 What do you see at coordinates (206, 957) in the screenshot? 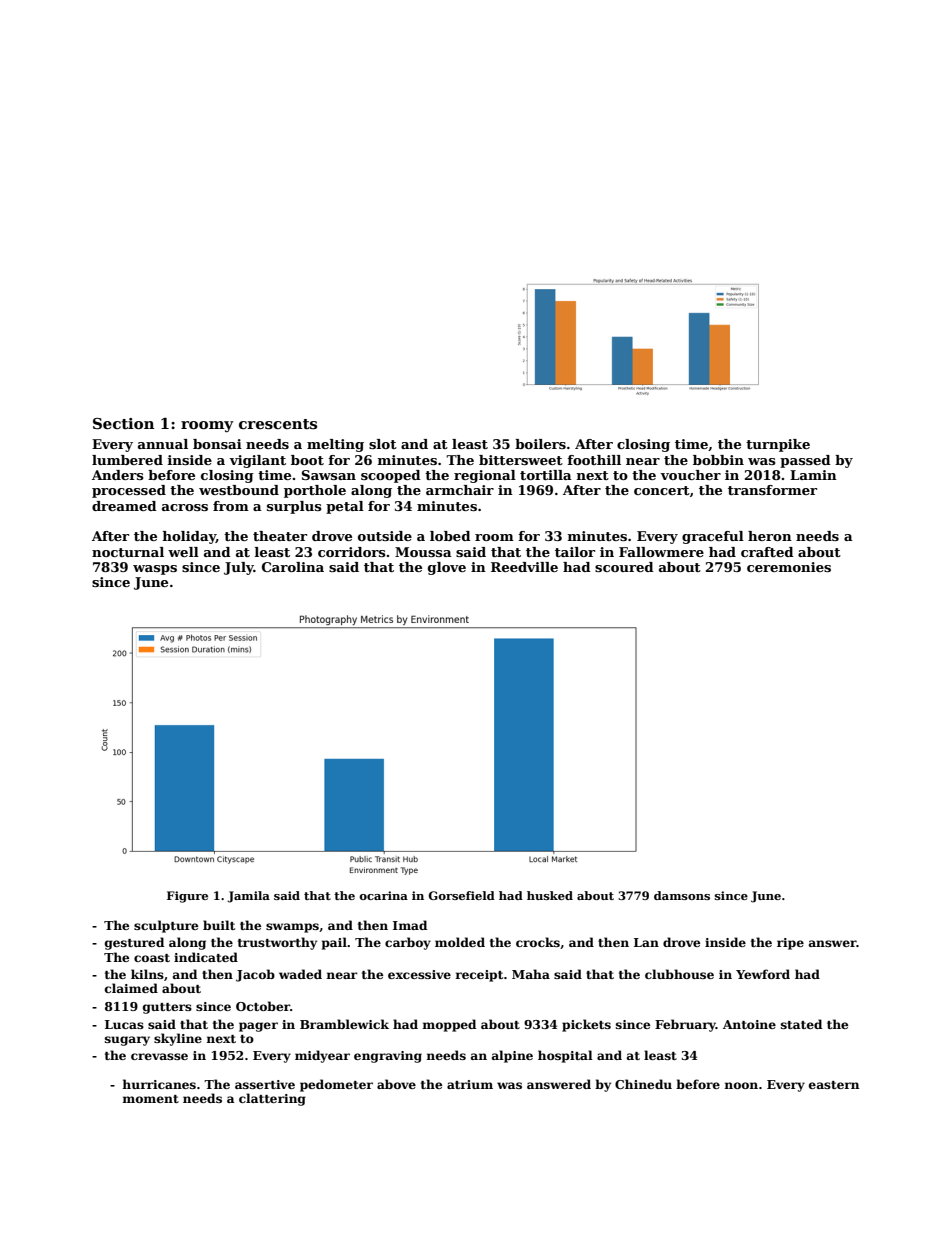
I see `indicated` at bounding box center [206, 957].
